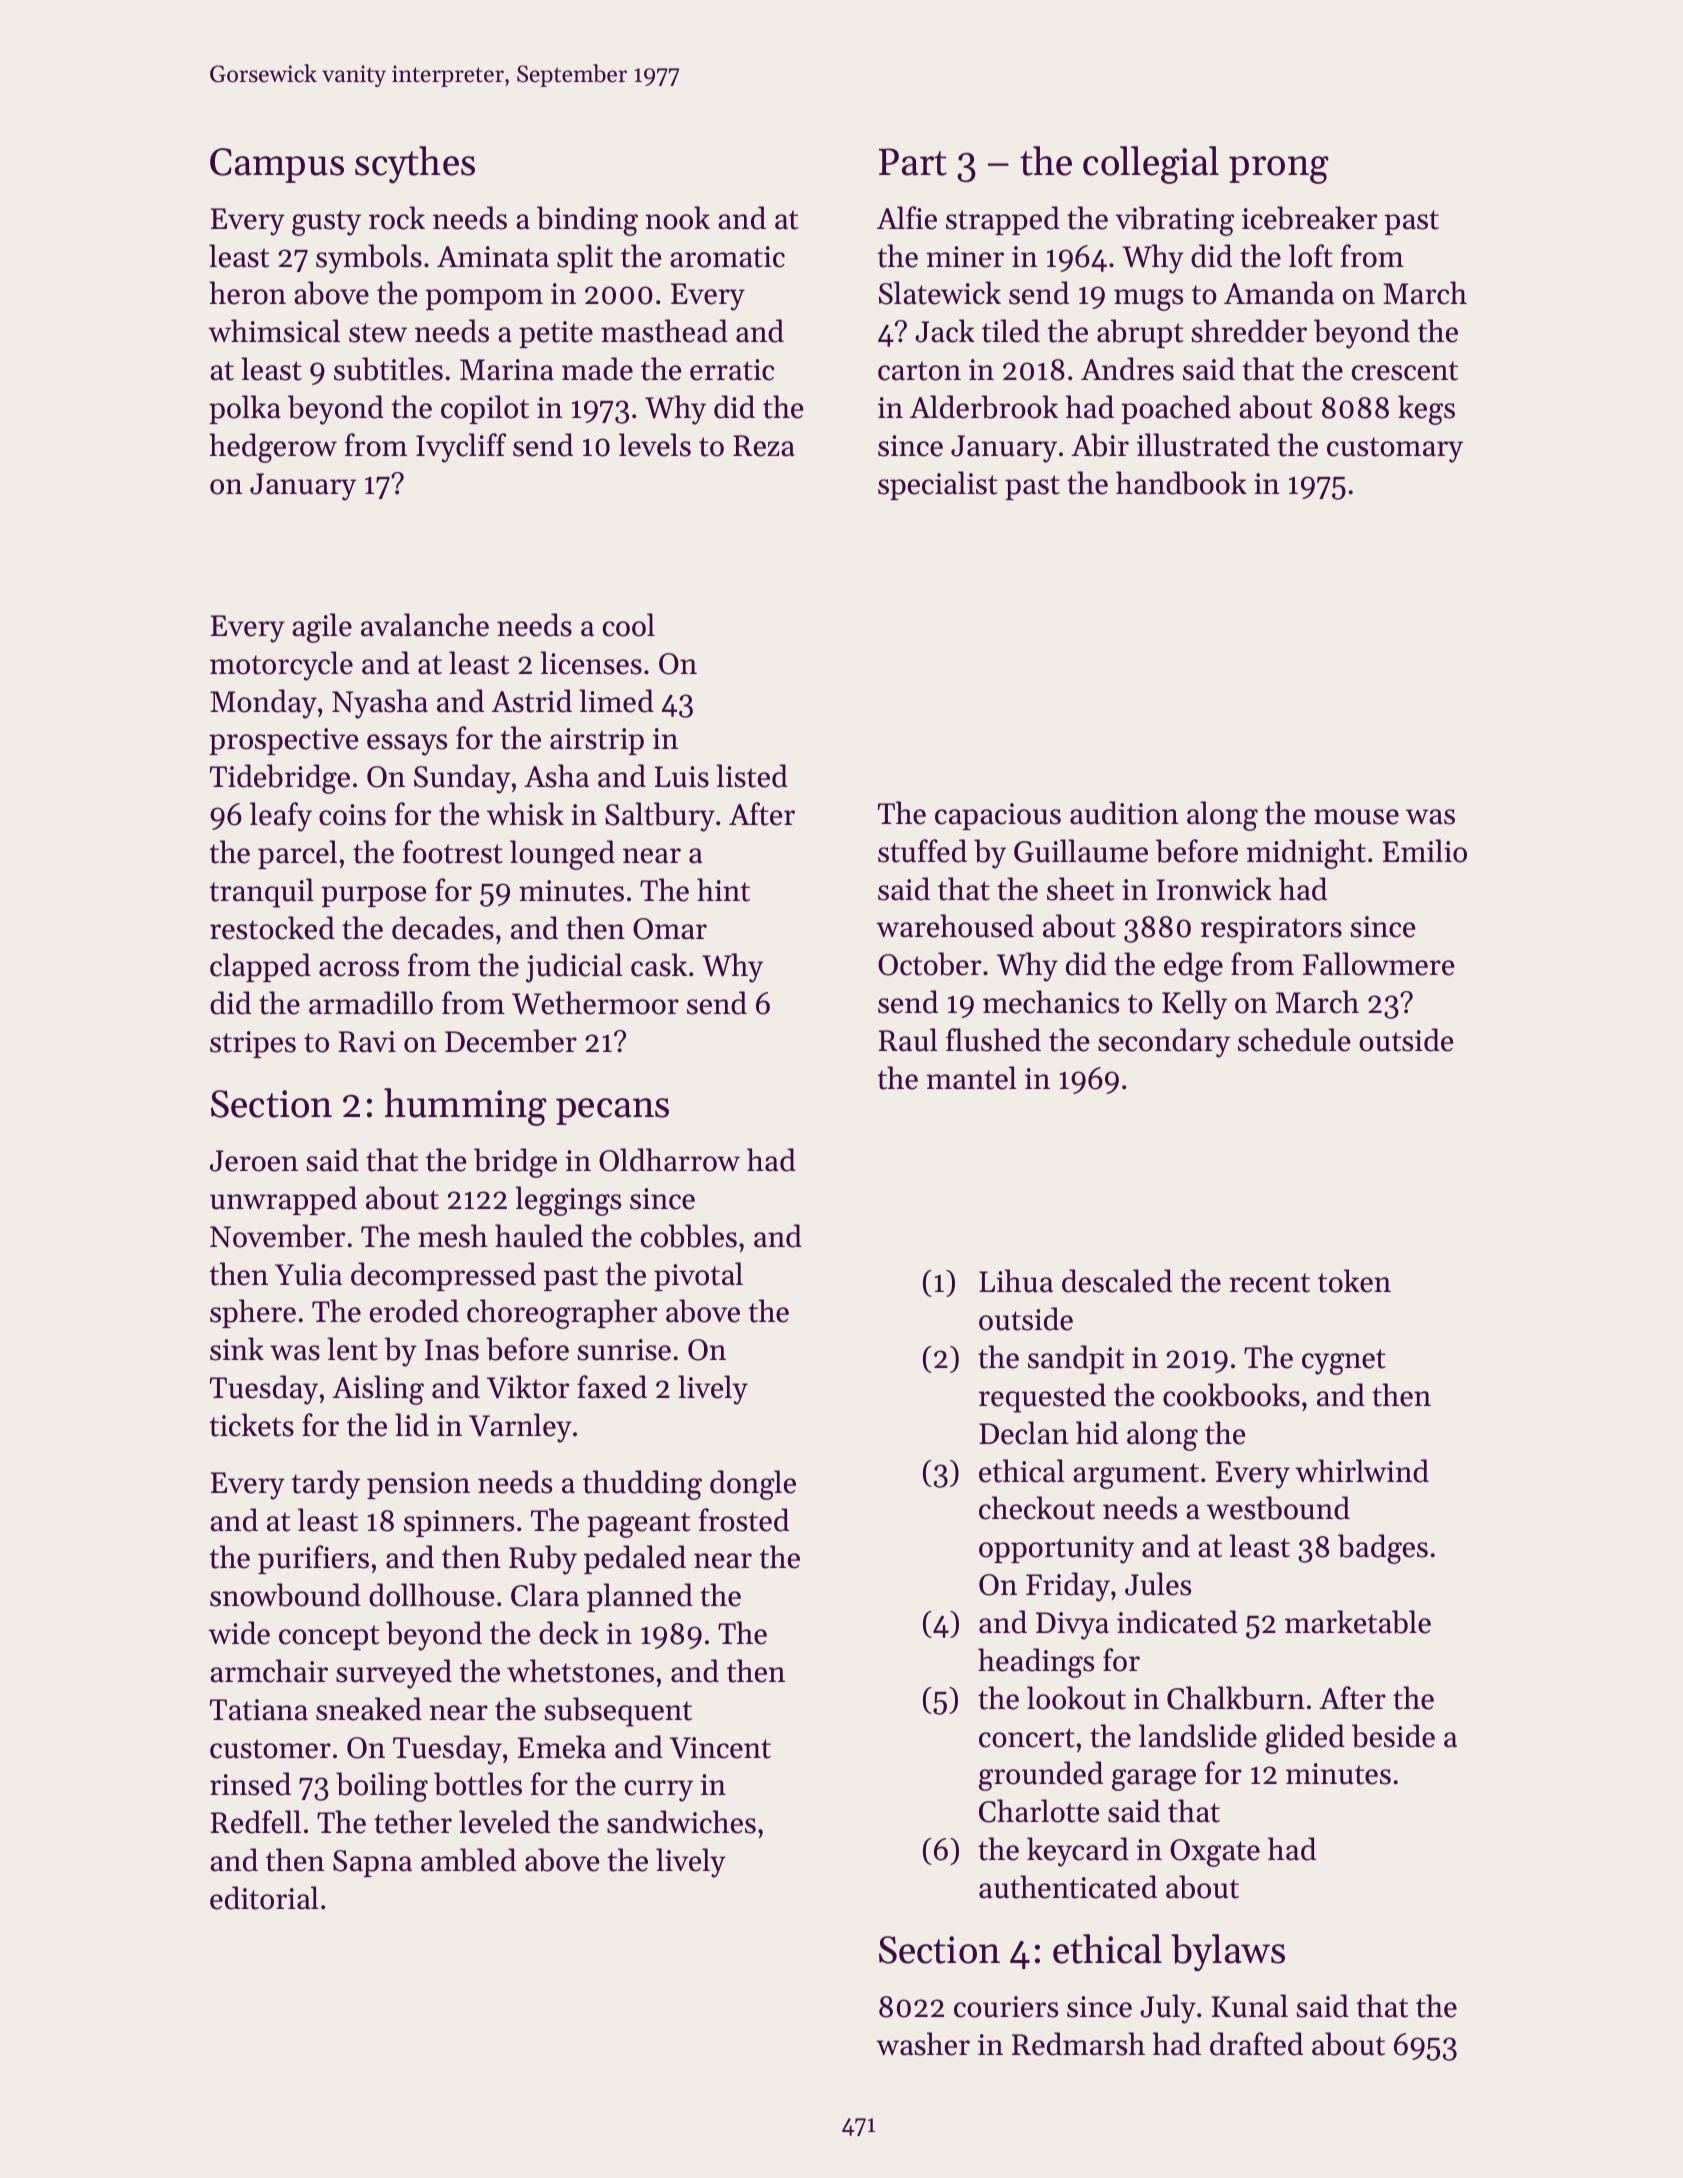 This image has height=2178, width=1683. What do you see at coordinates (1003, 220) in the image?
I see `strapped` at bounding box center [1003, 220].
